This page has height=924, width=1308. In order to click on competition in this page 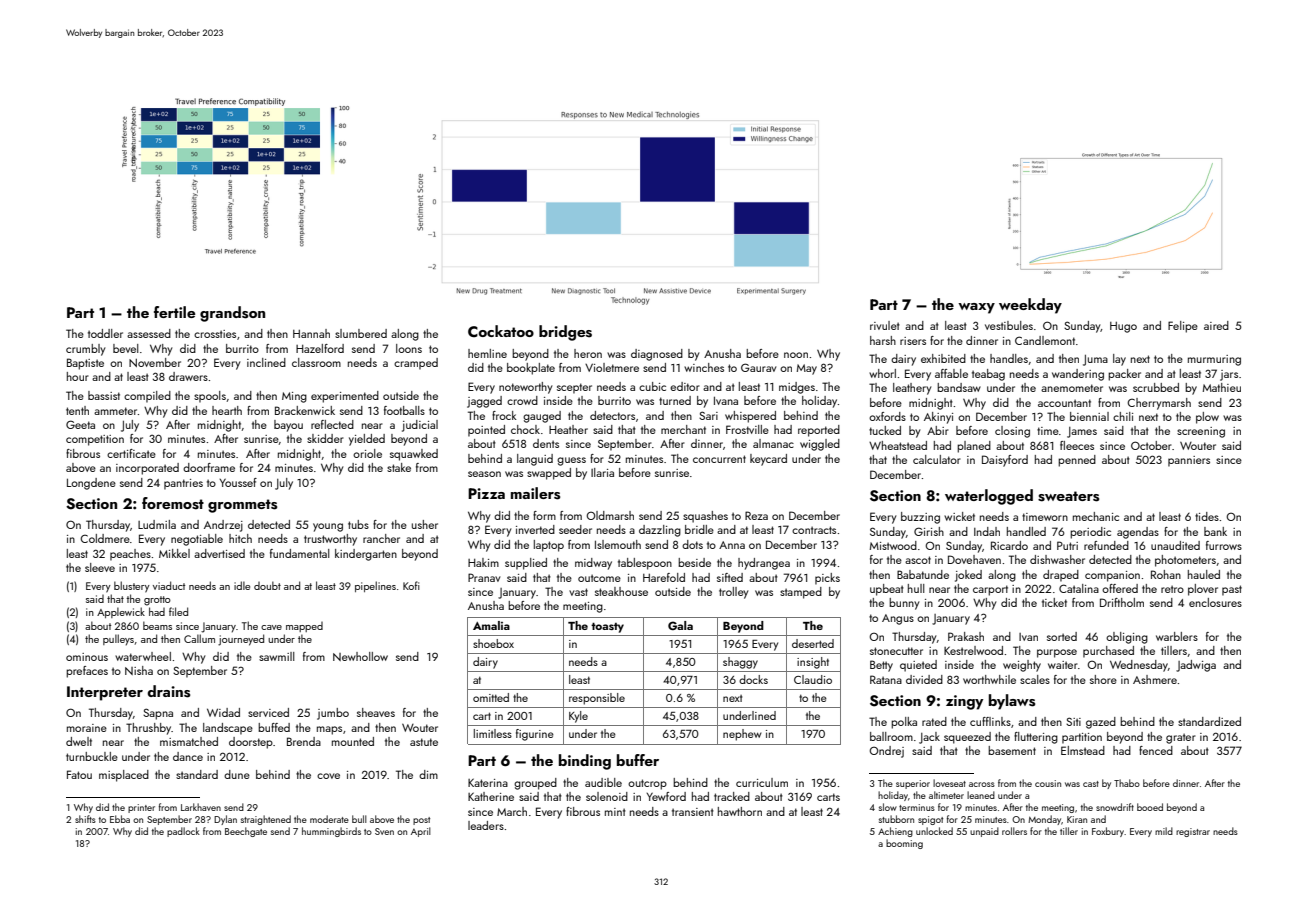, I will do `click(95, 440)`.
